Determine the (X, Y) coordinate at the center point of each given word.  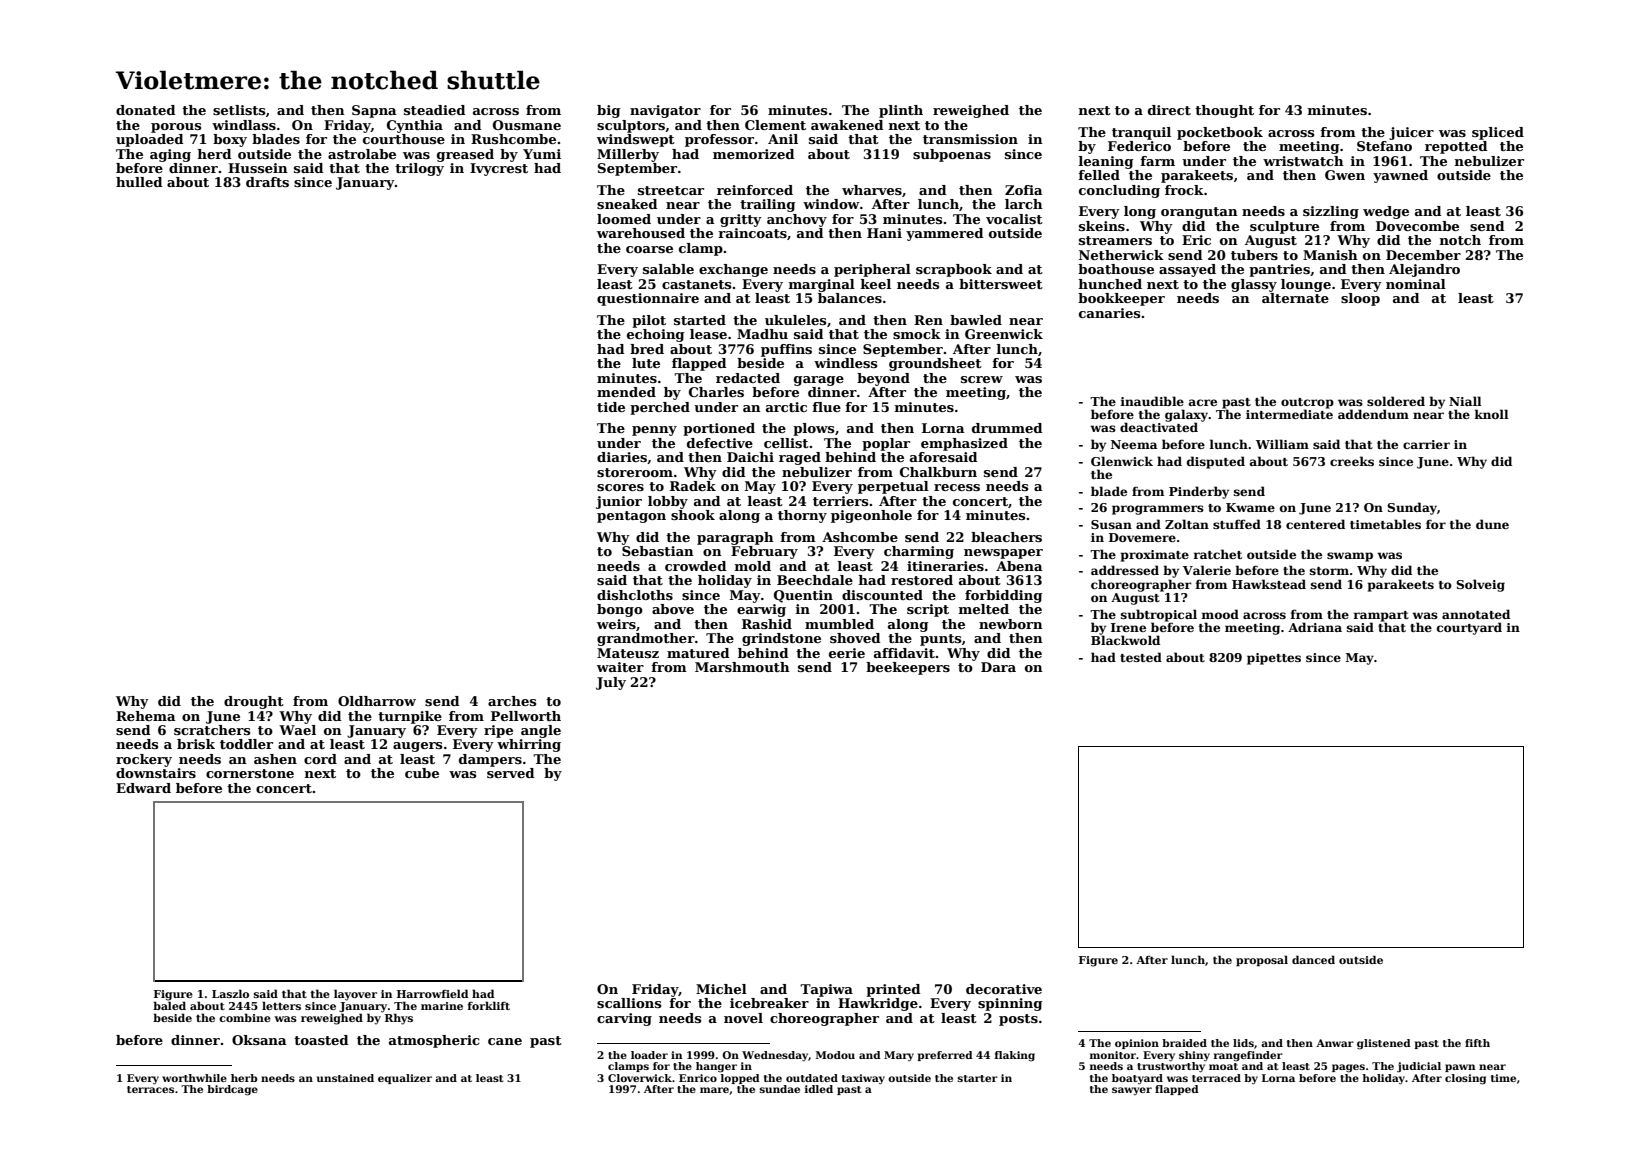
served (511, 773)
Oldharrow (377, 701)
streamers (1115, 240)
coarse (649, 249)
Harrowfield (432, 993)
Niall (1465, 401)
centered (1315, 524)
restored (922, 580)
